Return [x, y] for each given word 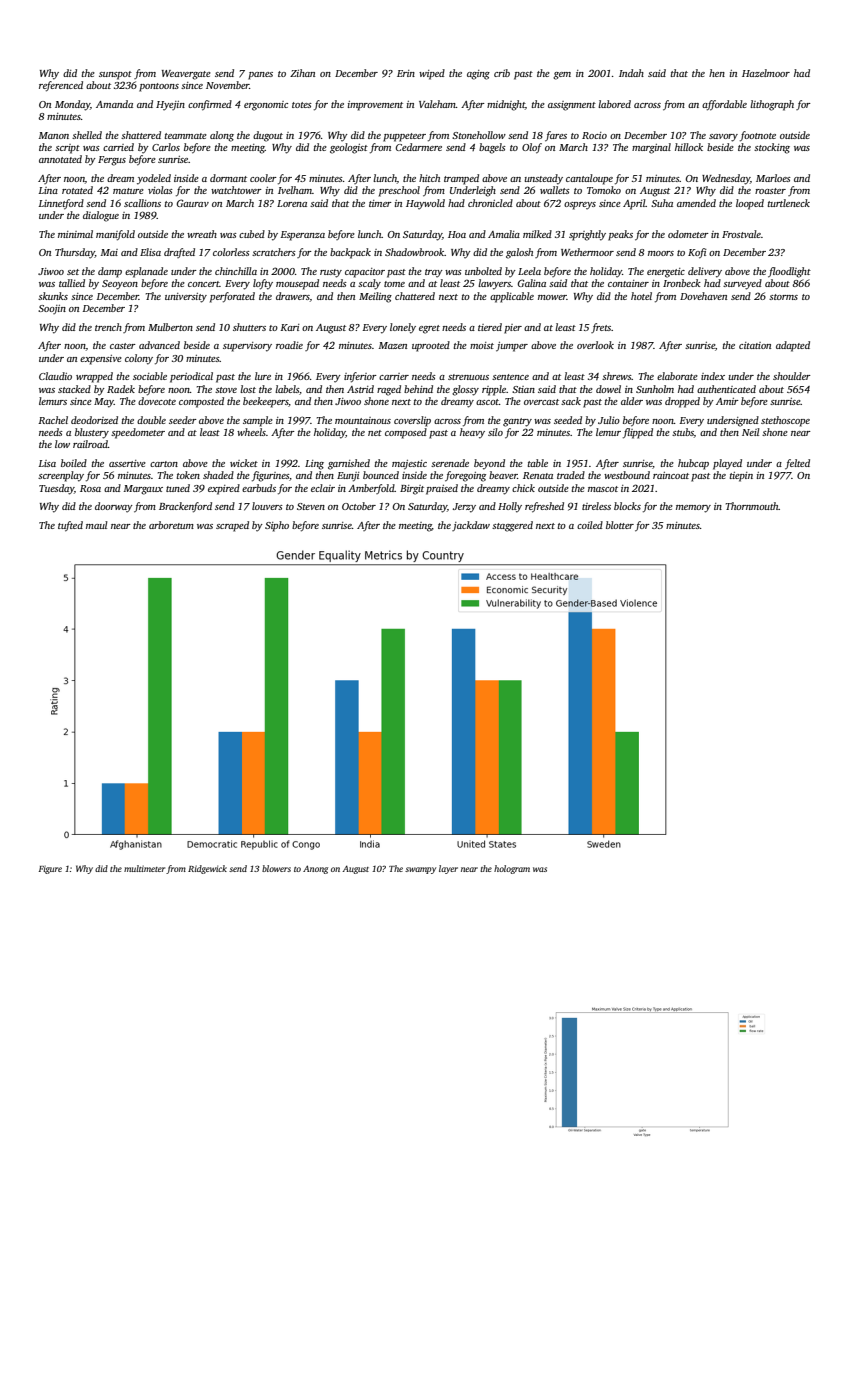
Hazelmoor [766, 73]
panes [260, 76]
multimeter [144, 868]
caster [123, 346]
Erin [406, 73]
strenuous [468, 377]
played [727, 464]
